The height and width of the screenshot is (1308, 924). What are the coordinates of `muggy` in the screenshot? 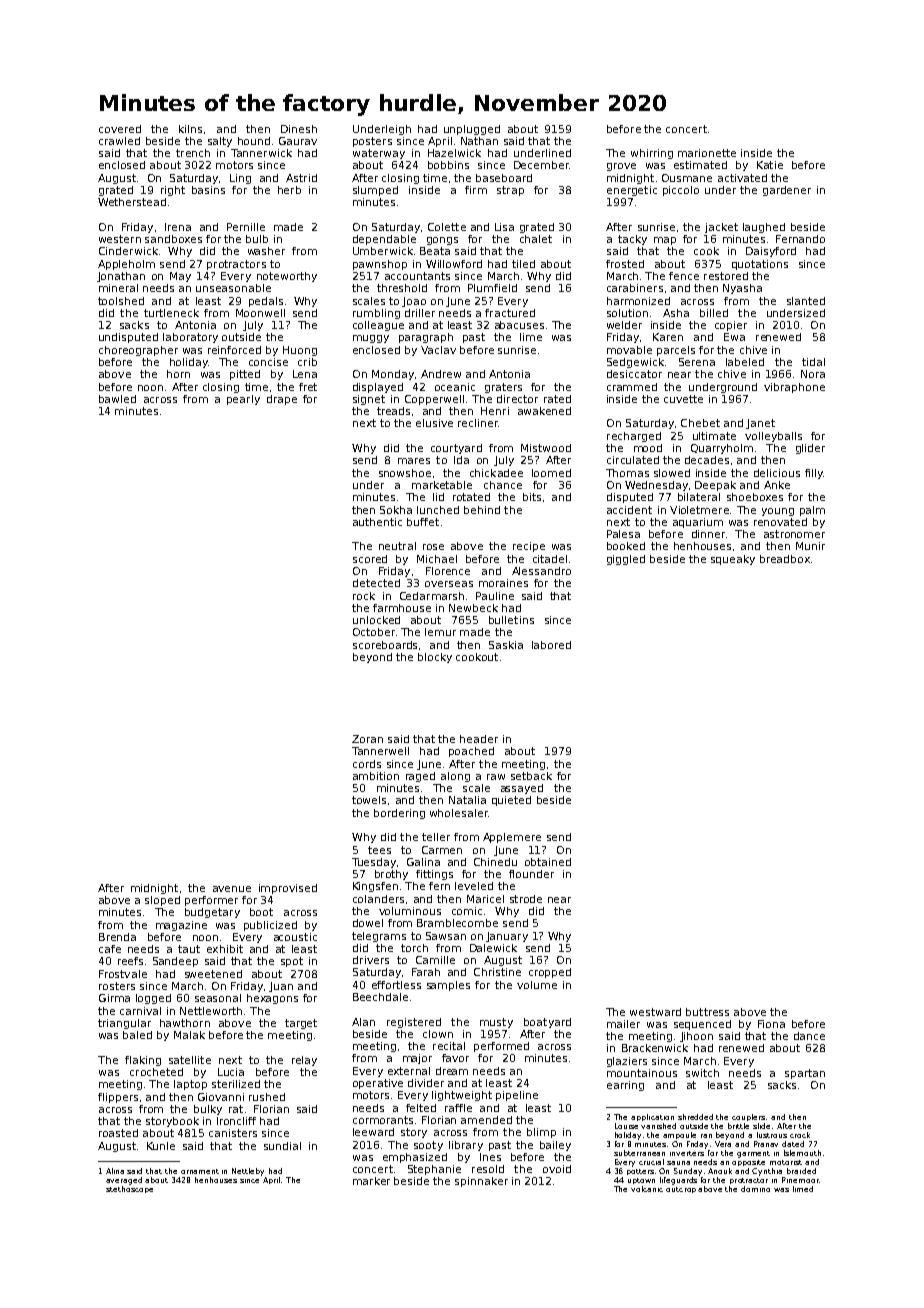 It's located at (371, 339).
